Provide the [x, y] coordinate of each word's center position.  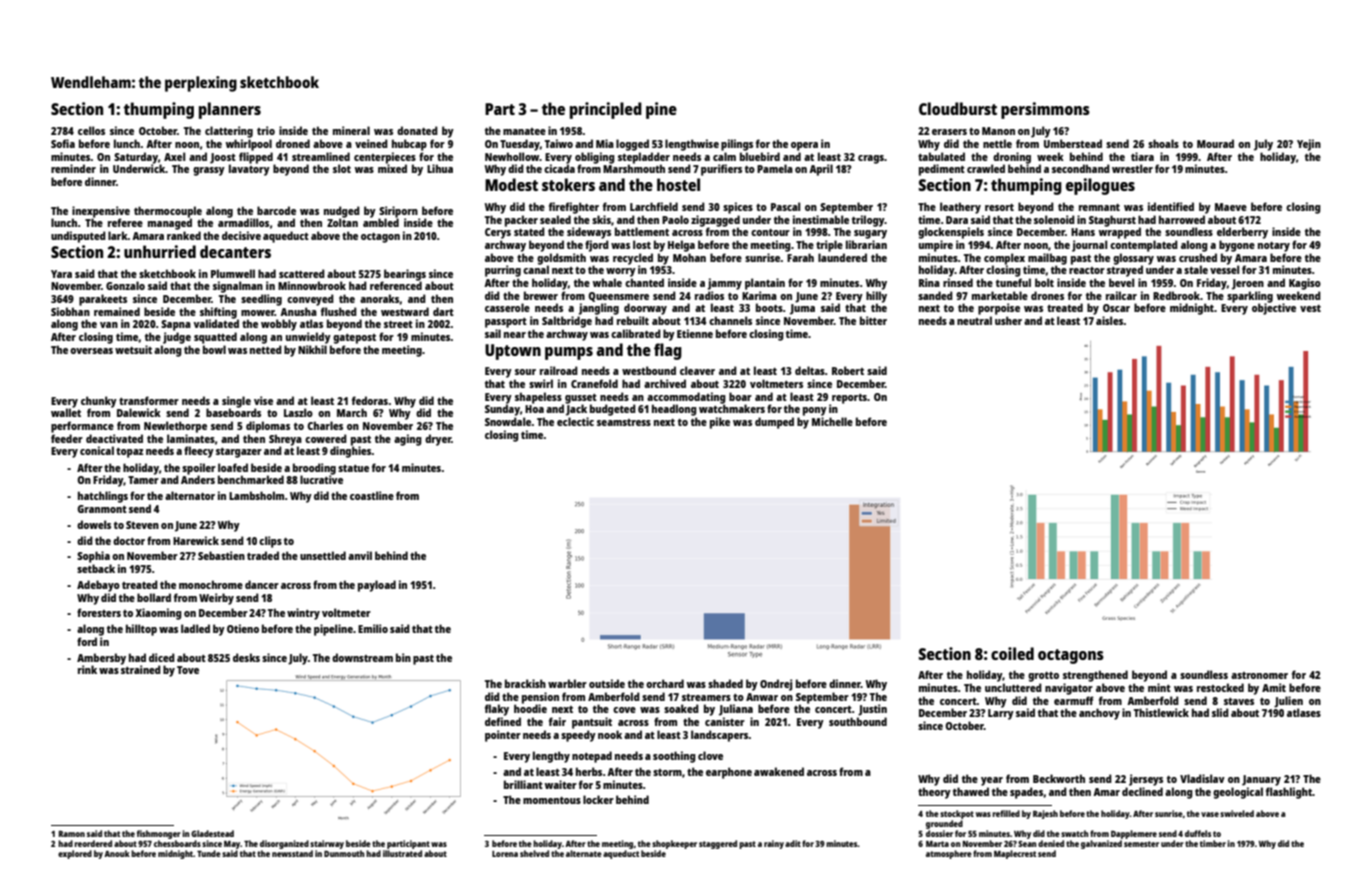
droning [1012, 158]
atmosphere [949, 854]
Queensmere [618, 297]
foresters [99, 612]
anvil [360, 555]
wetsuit [133, 349]
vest [1310, 308]
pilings [737, 145]
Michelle [832, 421]
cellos [91, 130]
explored [75, 854]
